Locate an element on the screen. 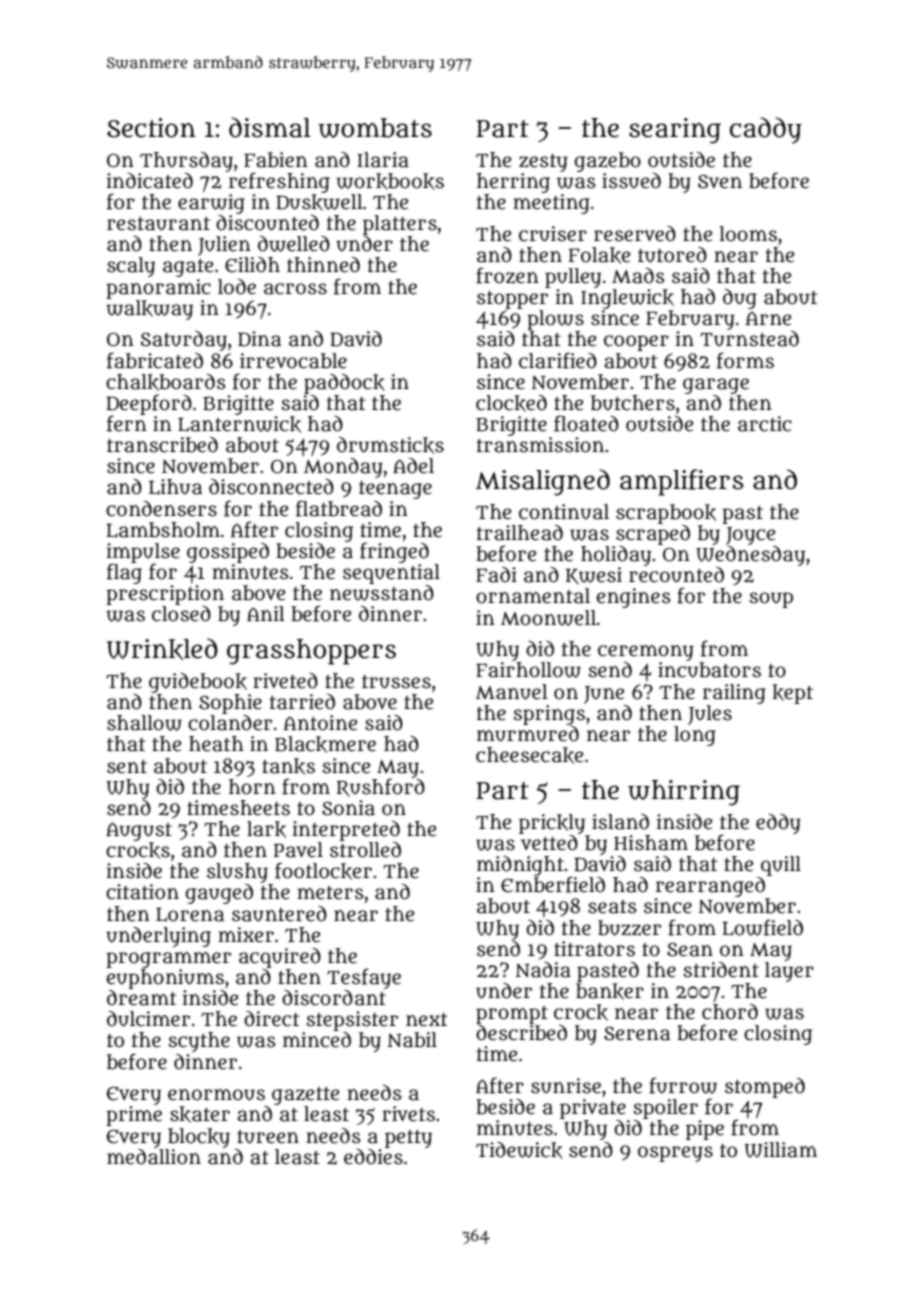 The height and width of the screenshot is (1311, 924). Arne is located at coordinates (768, 319).
